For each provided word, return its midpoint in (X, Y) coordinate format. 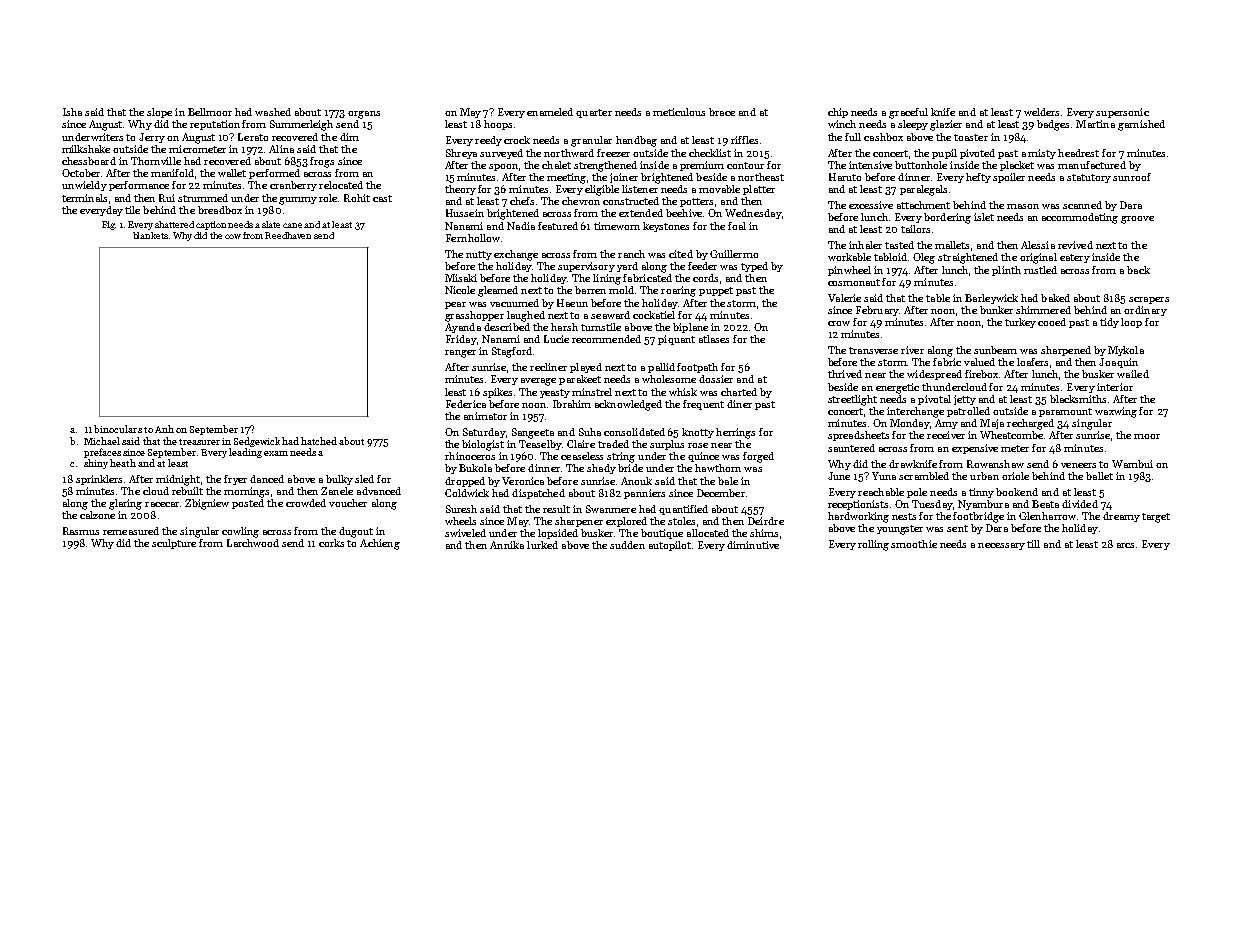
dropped (465, 482)
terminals (84, 198)
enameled (550, 112)
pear (455, 305)
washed (273, 112)
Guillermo (734, 254)
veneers (1078, 465)
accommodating (1080, 218)
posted (248, 504)
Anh (164, 429)
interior (1115, 387)
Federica (466, 404)
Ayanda (463, 328)
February (877, 311)
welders (1041, 112)
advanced (379, 491)
